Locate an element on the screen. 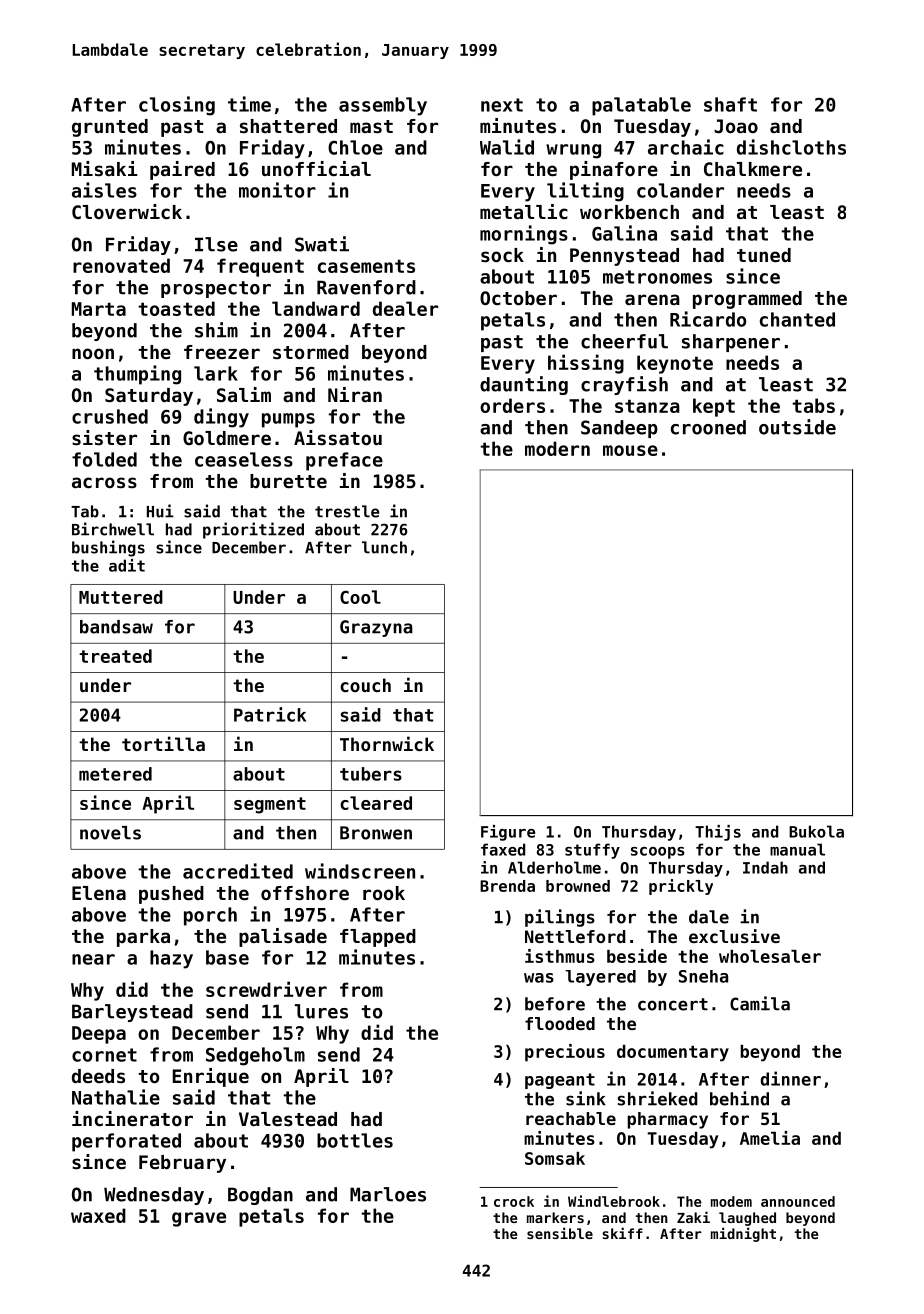 This screenshot has width=924, height=1314. next is located at coordinates (502, 105).
